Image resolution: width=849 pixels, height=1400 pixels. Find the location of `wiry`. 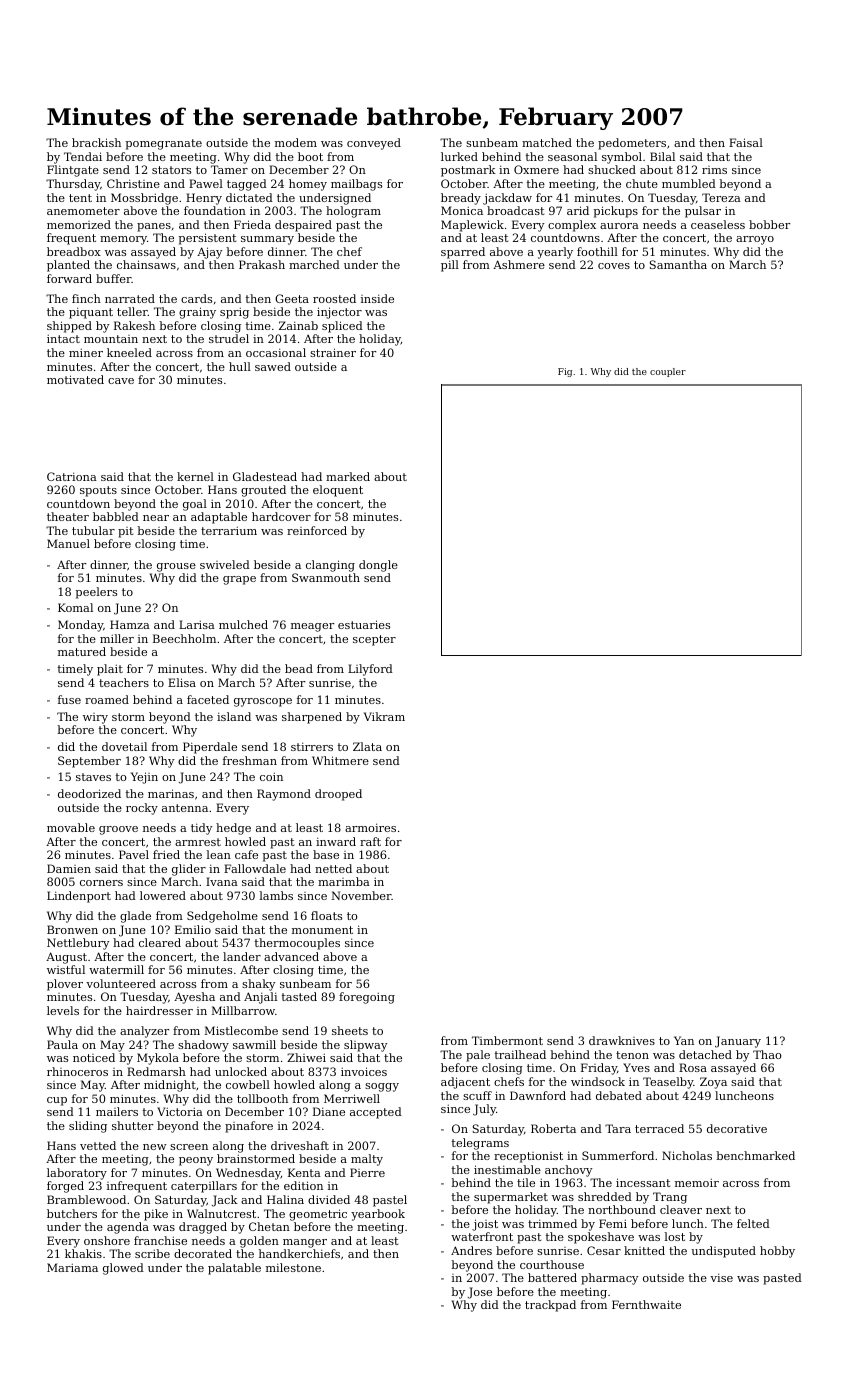

wiry is located at coordinates (95, 718).
